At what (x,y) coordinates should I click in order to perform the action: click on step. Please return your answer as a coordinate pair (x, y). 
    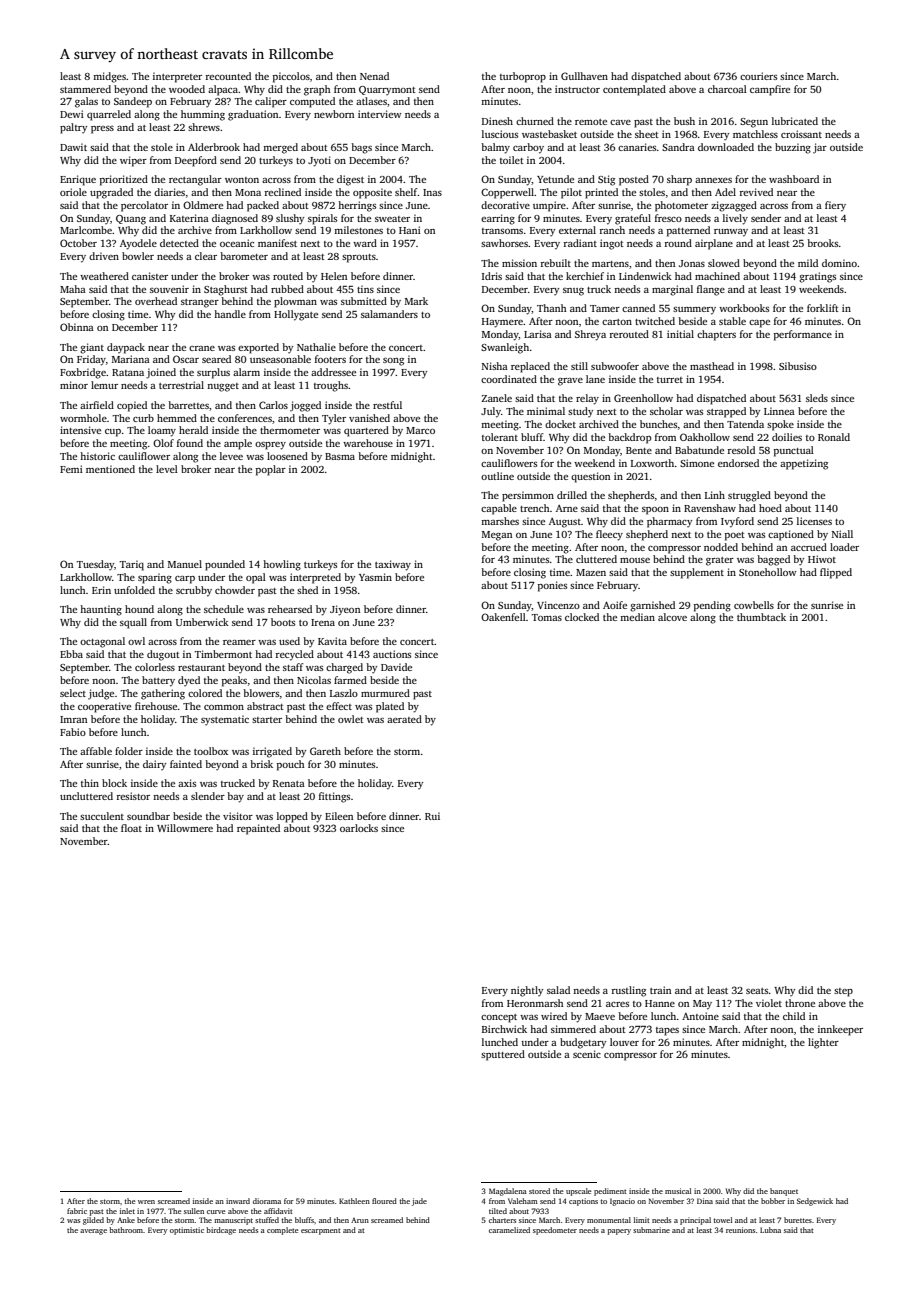
    Looking at the image, I should click on (843, 992).
